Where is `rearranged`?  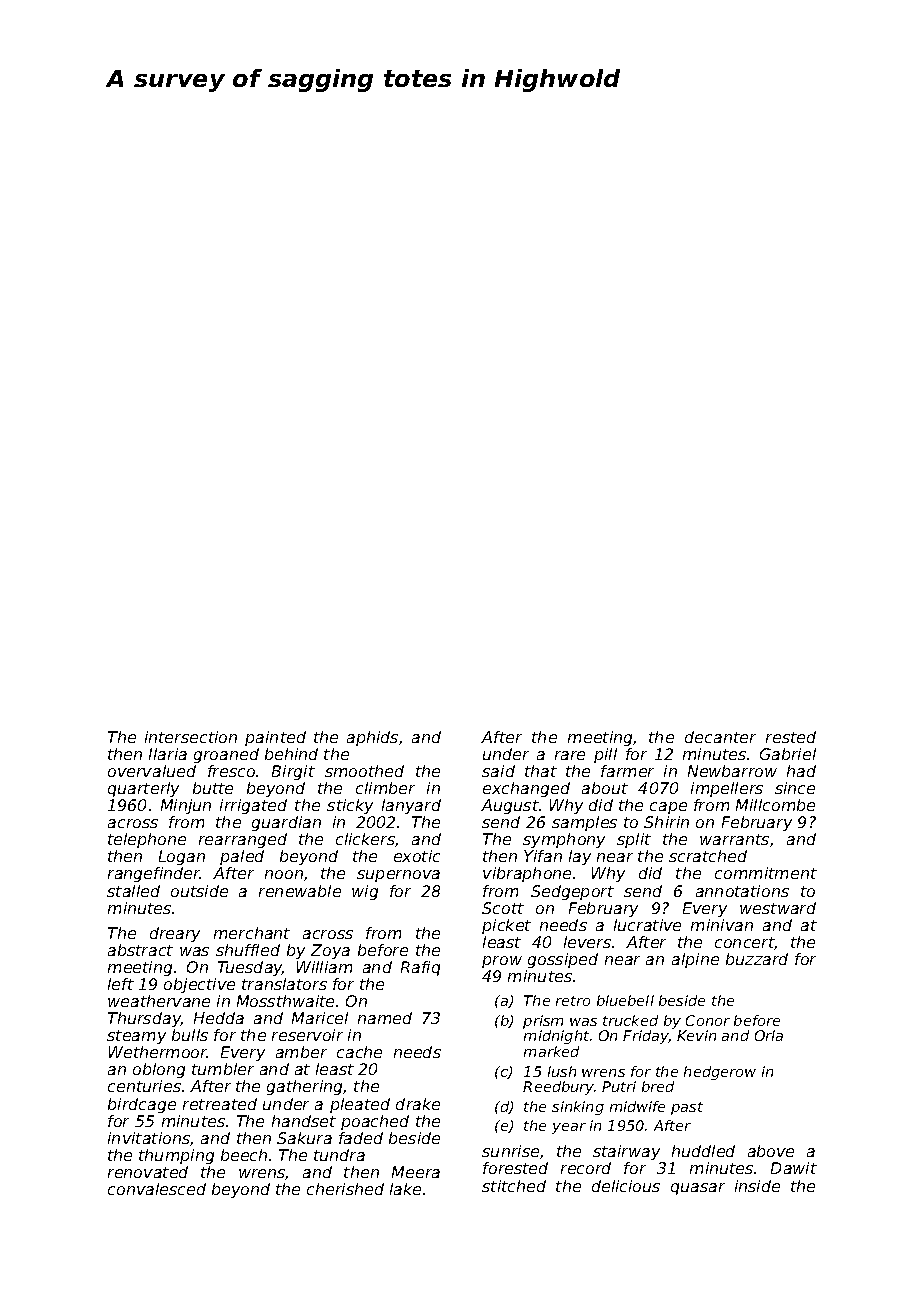 rearranged is located at coordinates (243, 840).
